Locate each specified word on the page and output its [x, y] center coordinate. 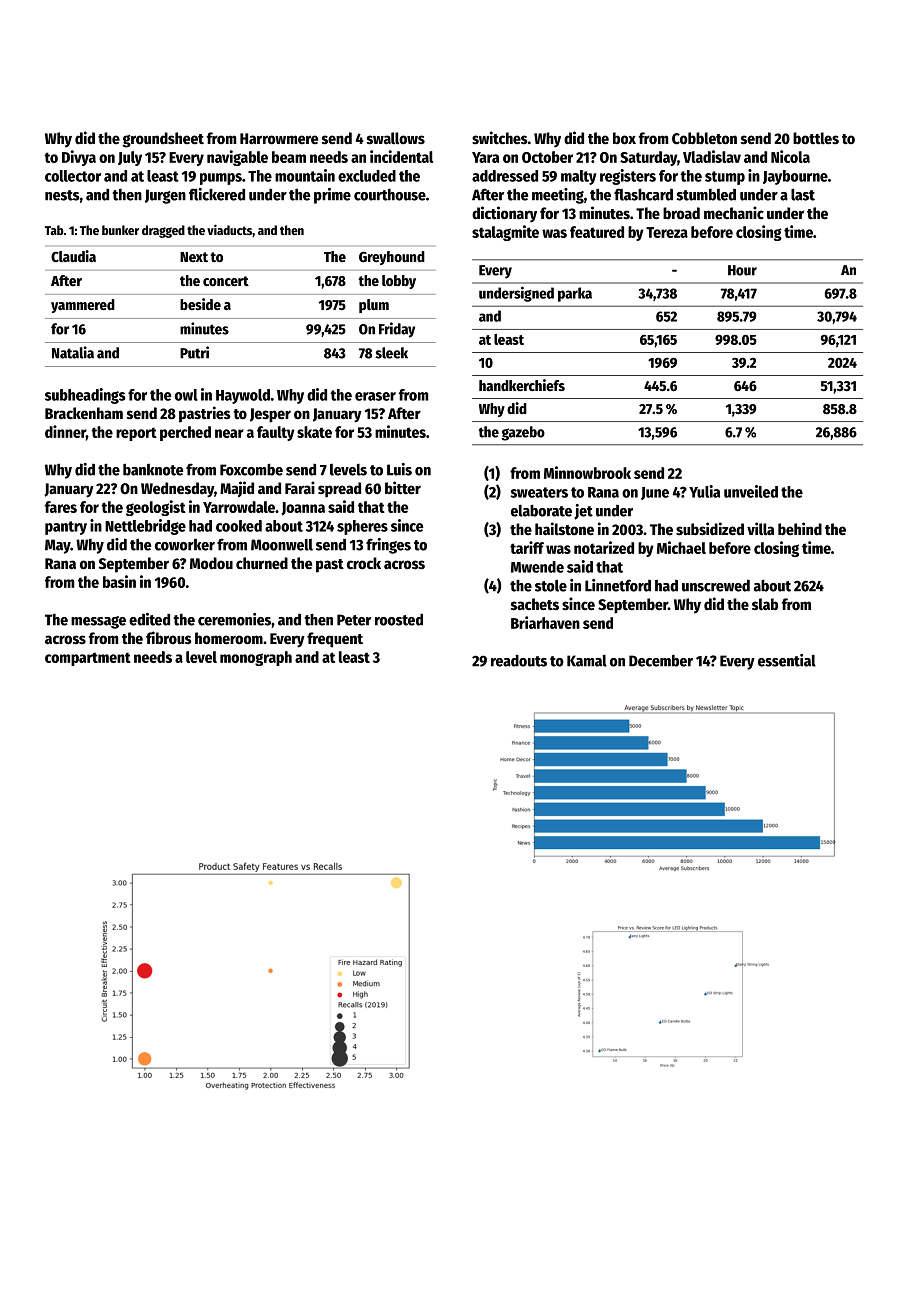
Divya [79, 158]
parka [575, 294]
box [624, 138]
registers [628, 177]
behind [800, 529]
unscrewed [716, 585]
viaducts [229, 229]
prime [332, 196]
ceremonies [234, 619]
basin [119, 581]
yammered [83, 306]
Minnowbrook [587, 472]
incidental [401, 156]
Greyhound [392, 258]
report [136, 434]
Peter [354, 620]
